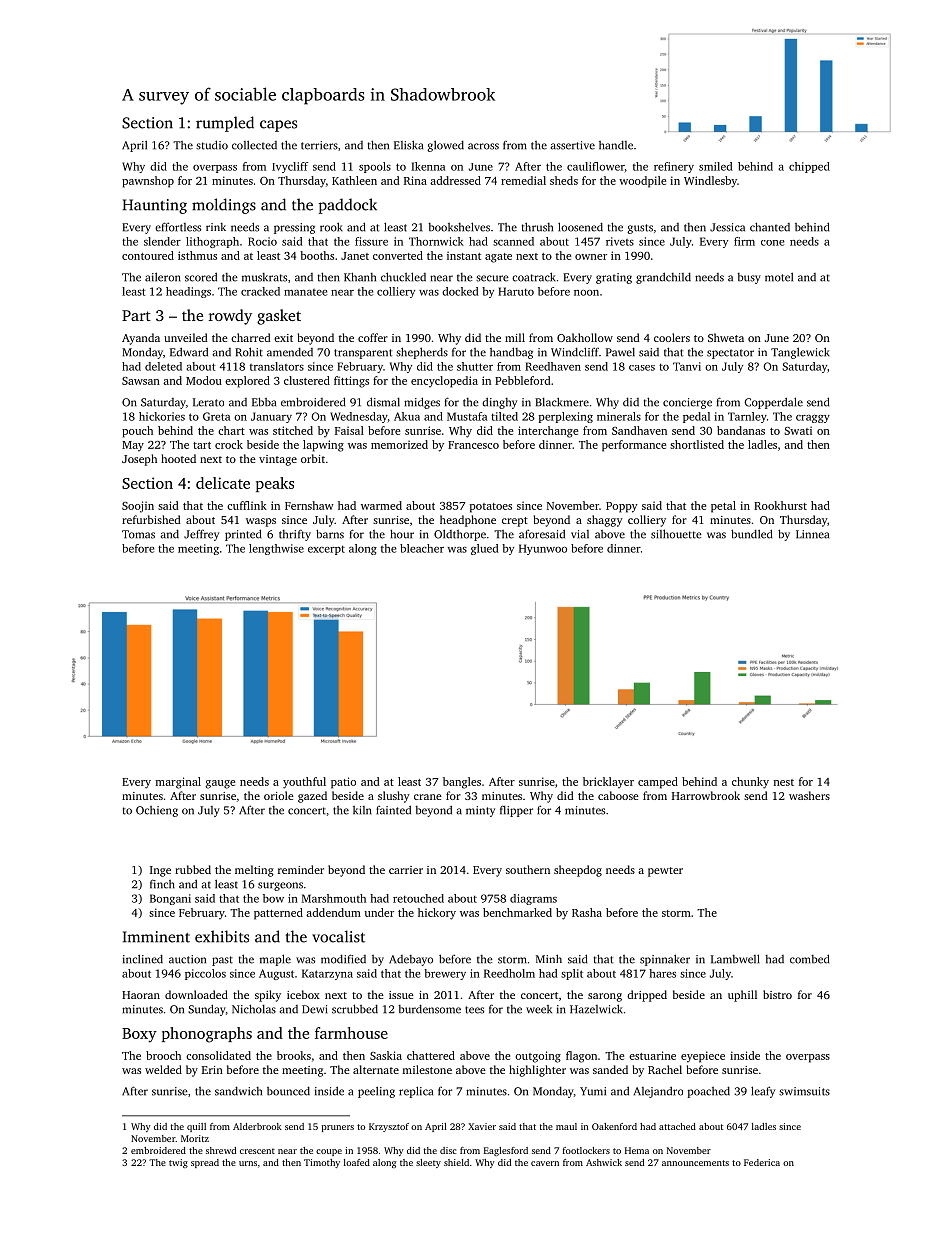 Image resolution: width=952 pixels, height=1233 pixels. I want to click on dripped, so click(647, 996).
